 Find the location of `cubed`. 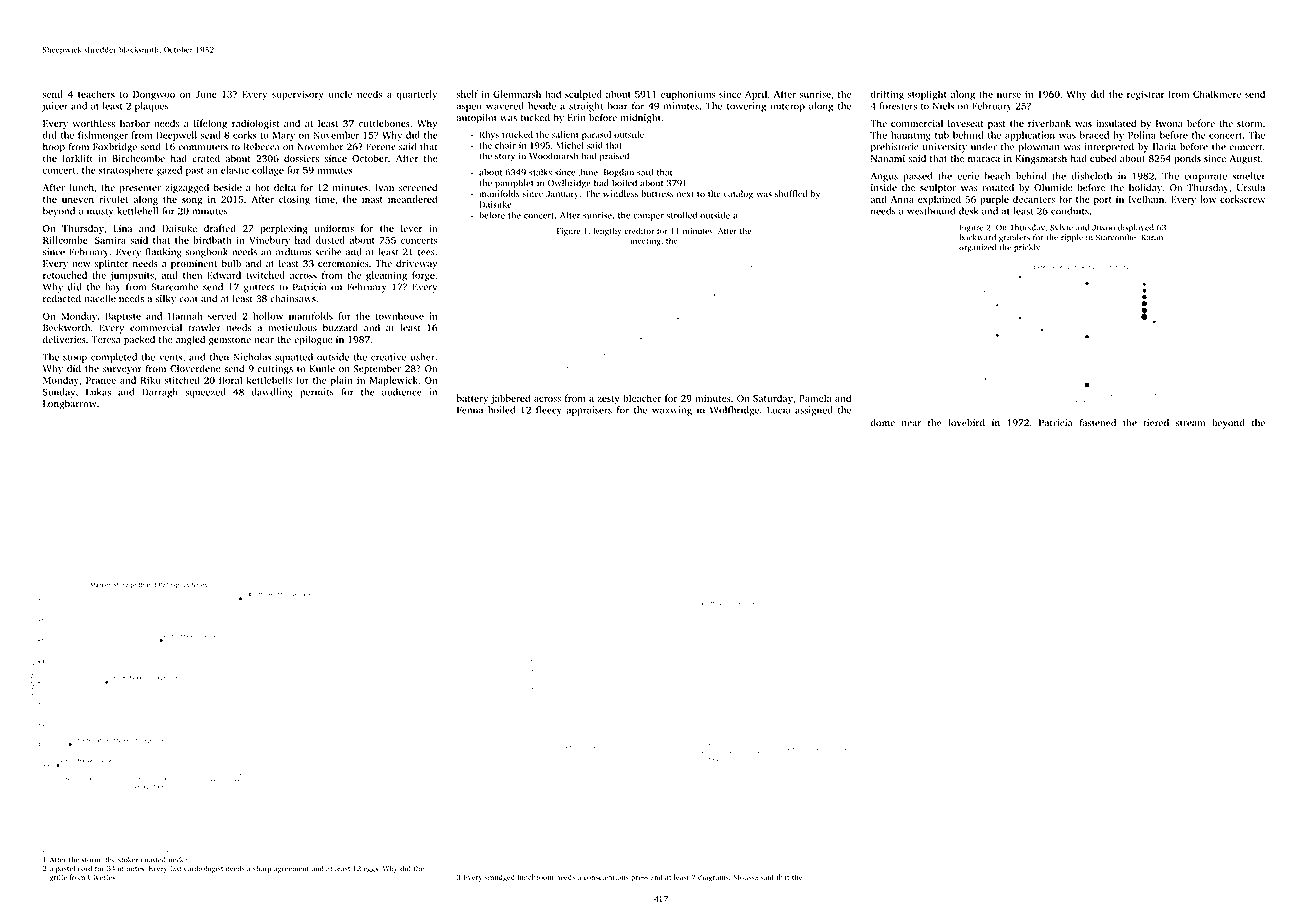

cubed is located at coordinates (1103, 158).
